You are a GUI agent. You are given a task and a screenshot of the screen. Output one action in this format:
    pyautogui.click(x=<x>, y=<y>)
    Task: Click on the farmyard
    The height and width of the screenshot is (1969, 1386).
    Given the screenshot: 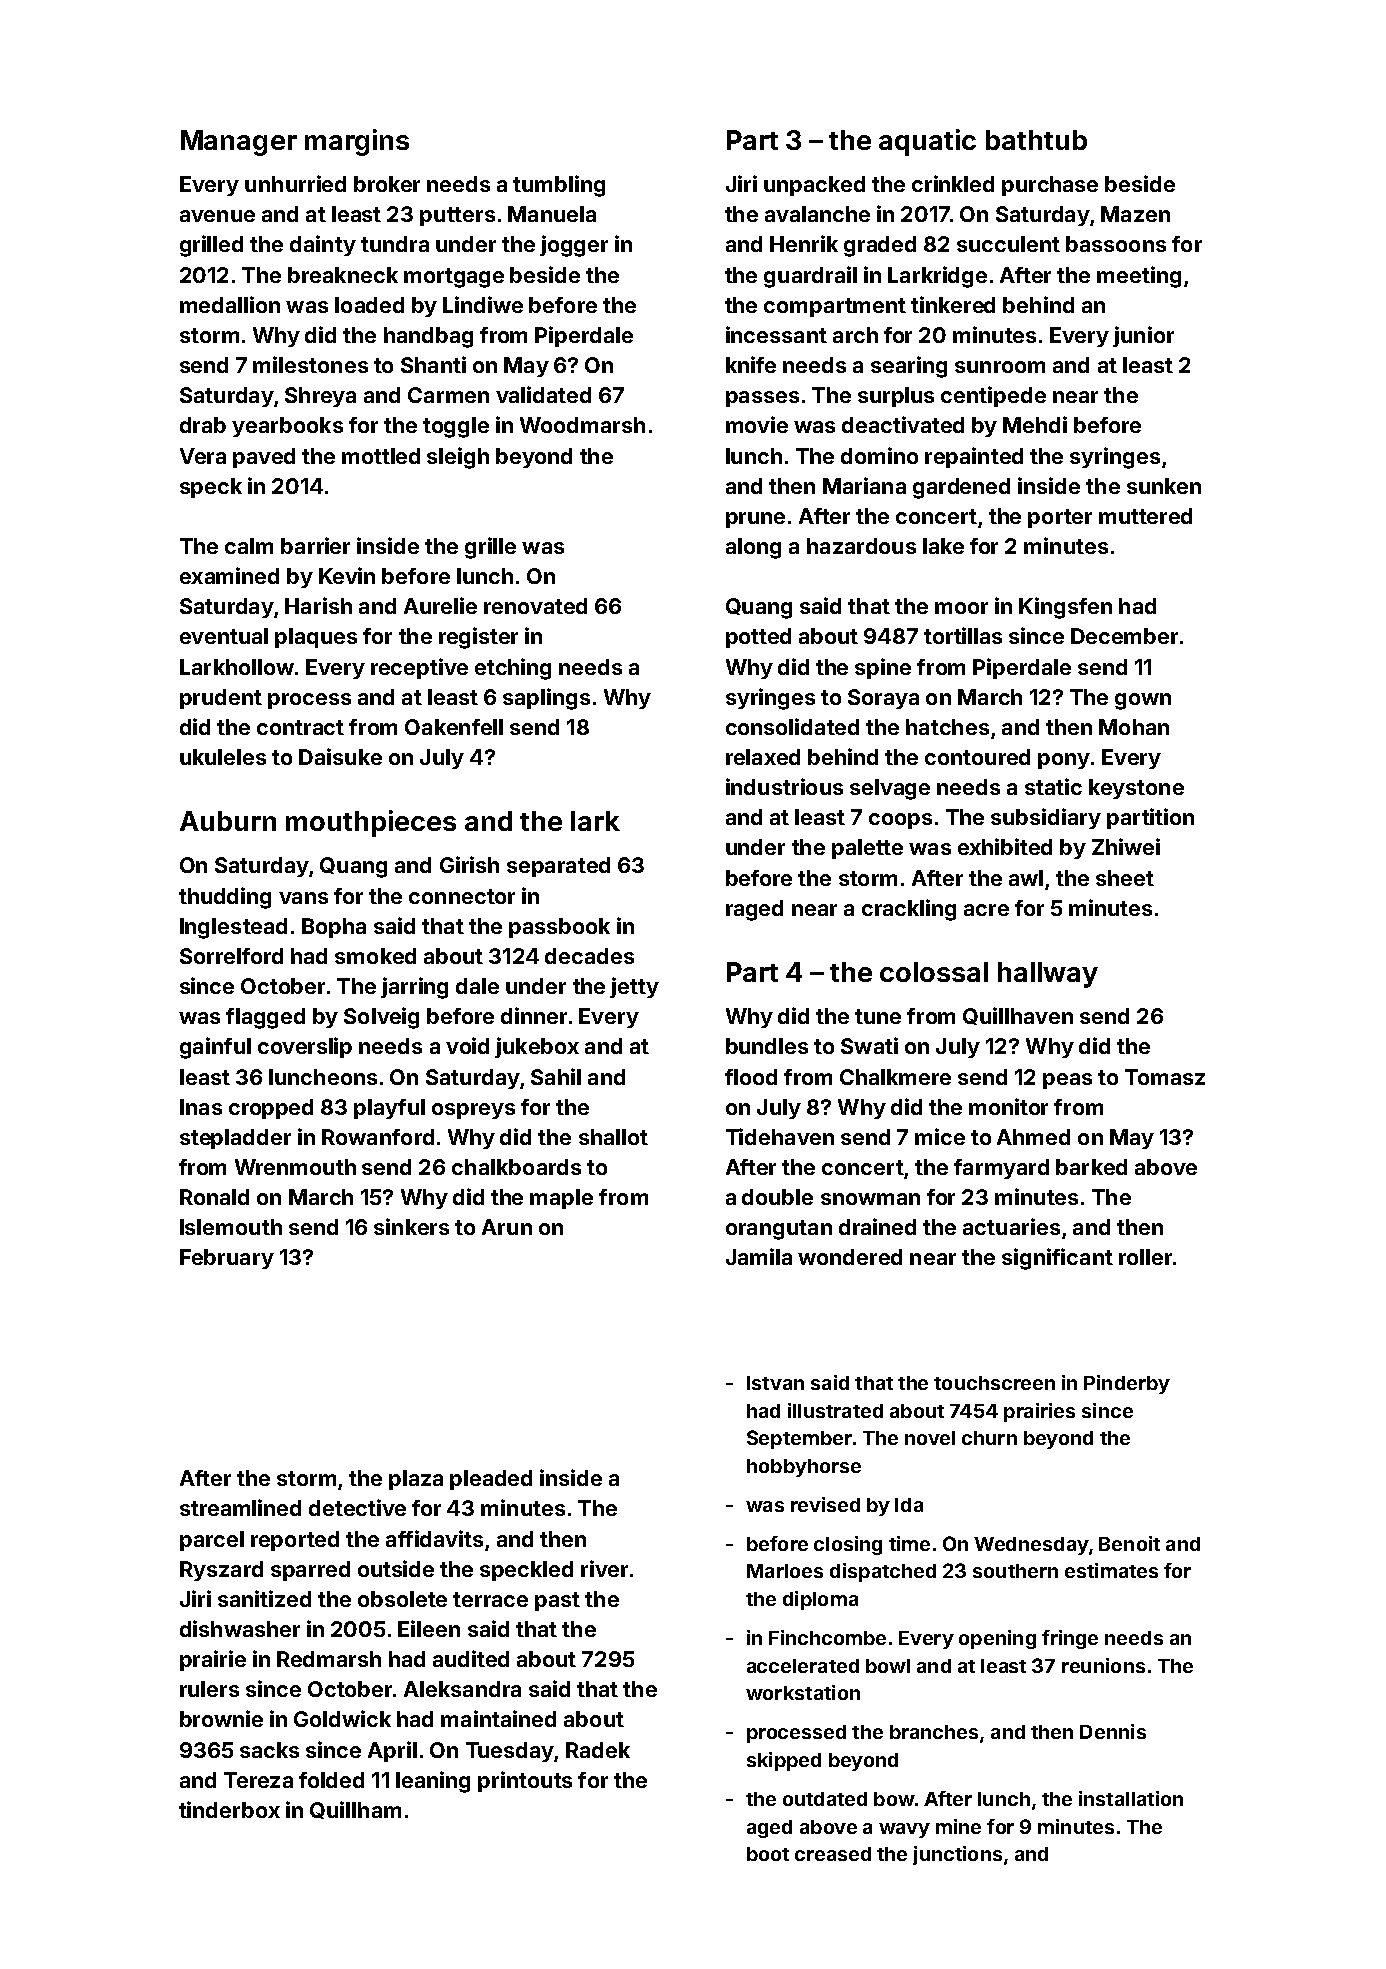 What is the action you would take?
    pyautogui.click(x=1001, y=1169)
